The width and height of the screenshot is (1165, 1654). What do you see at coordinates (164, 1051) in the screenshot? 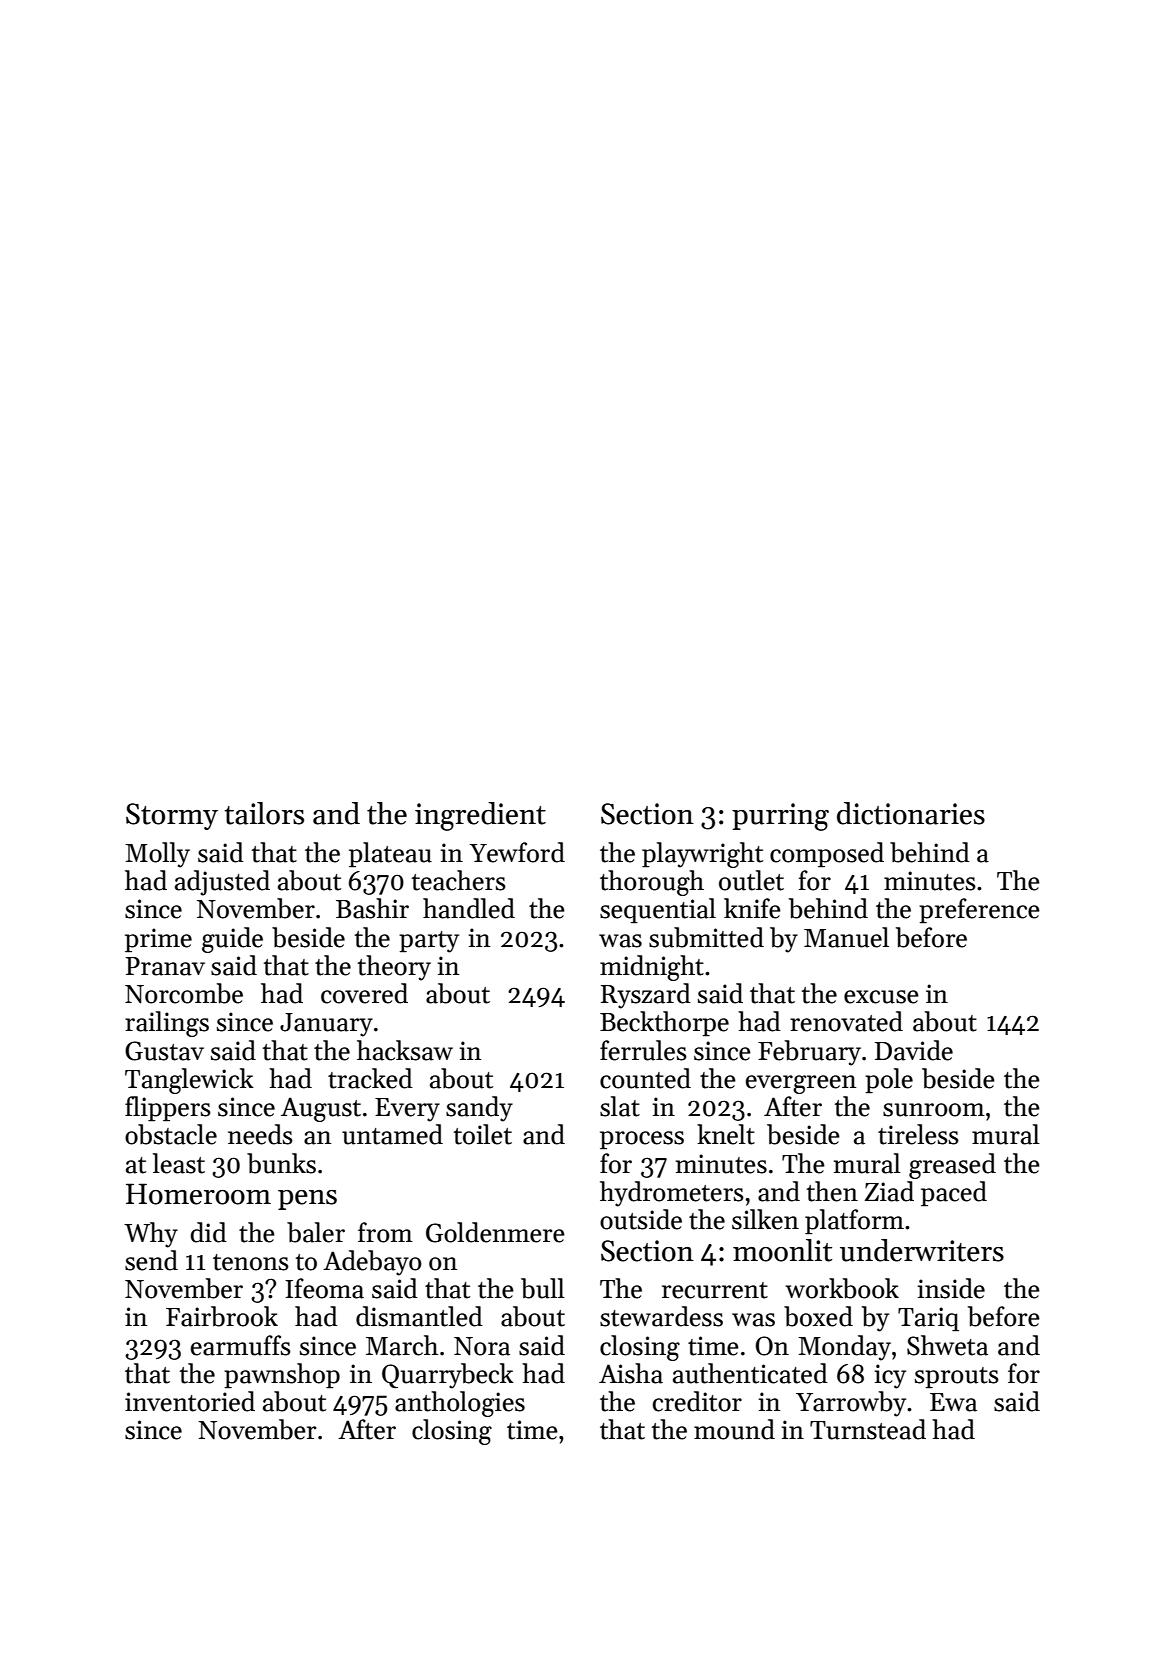
I see `Gustav` at bounding box center [164, 1051].
